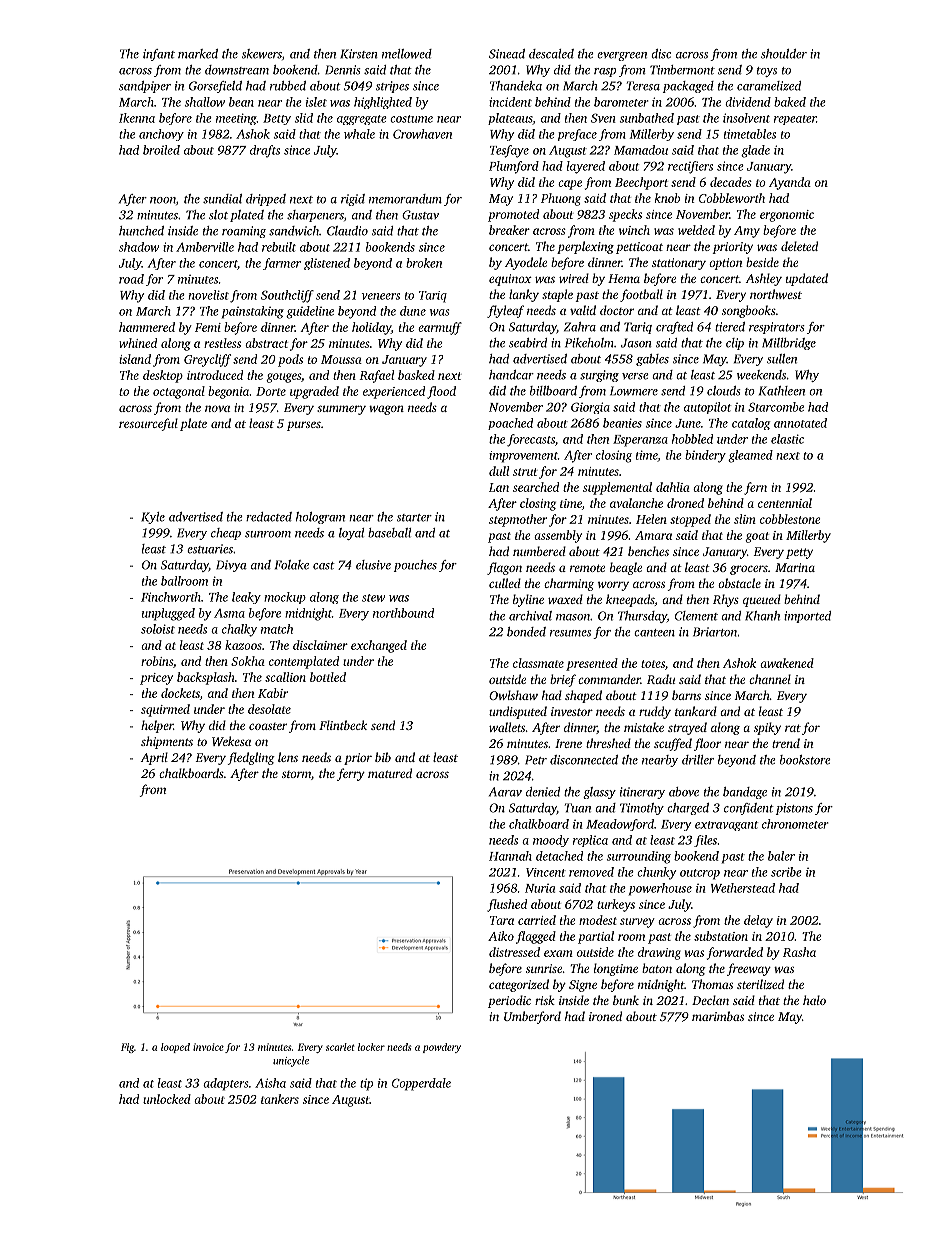 This screenshot has width=952, height=1233. Describe the element at coordinates (215, 375) in the screenshot. I see `introduced` at that location.
